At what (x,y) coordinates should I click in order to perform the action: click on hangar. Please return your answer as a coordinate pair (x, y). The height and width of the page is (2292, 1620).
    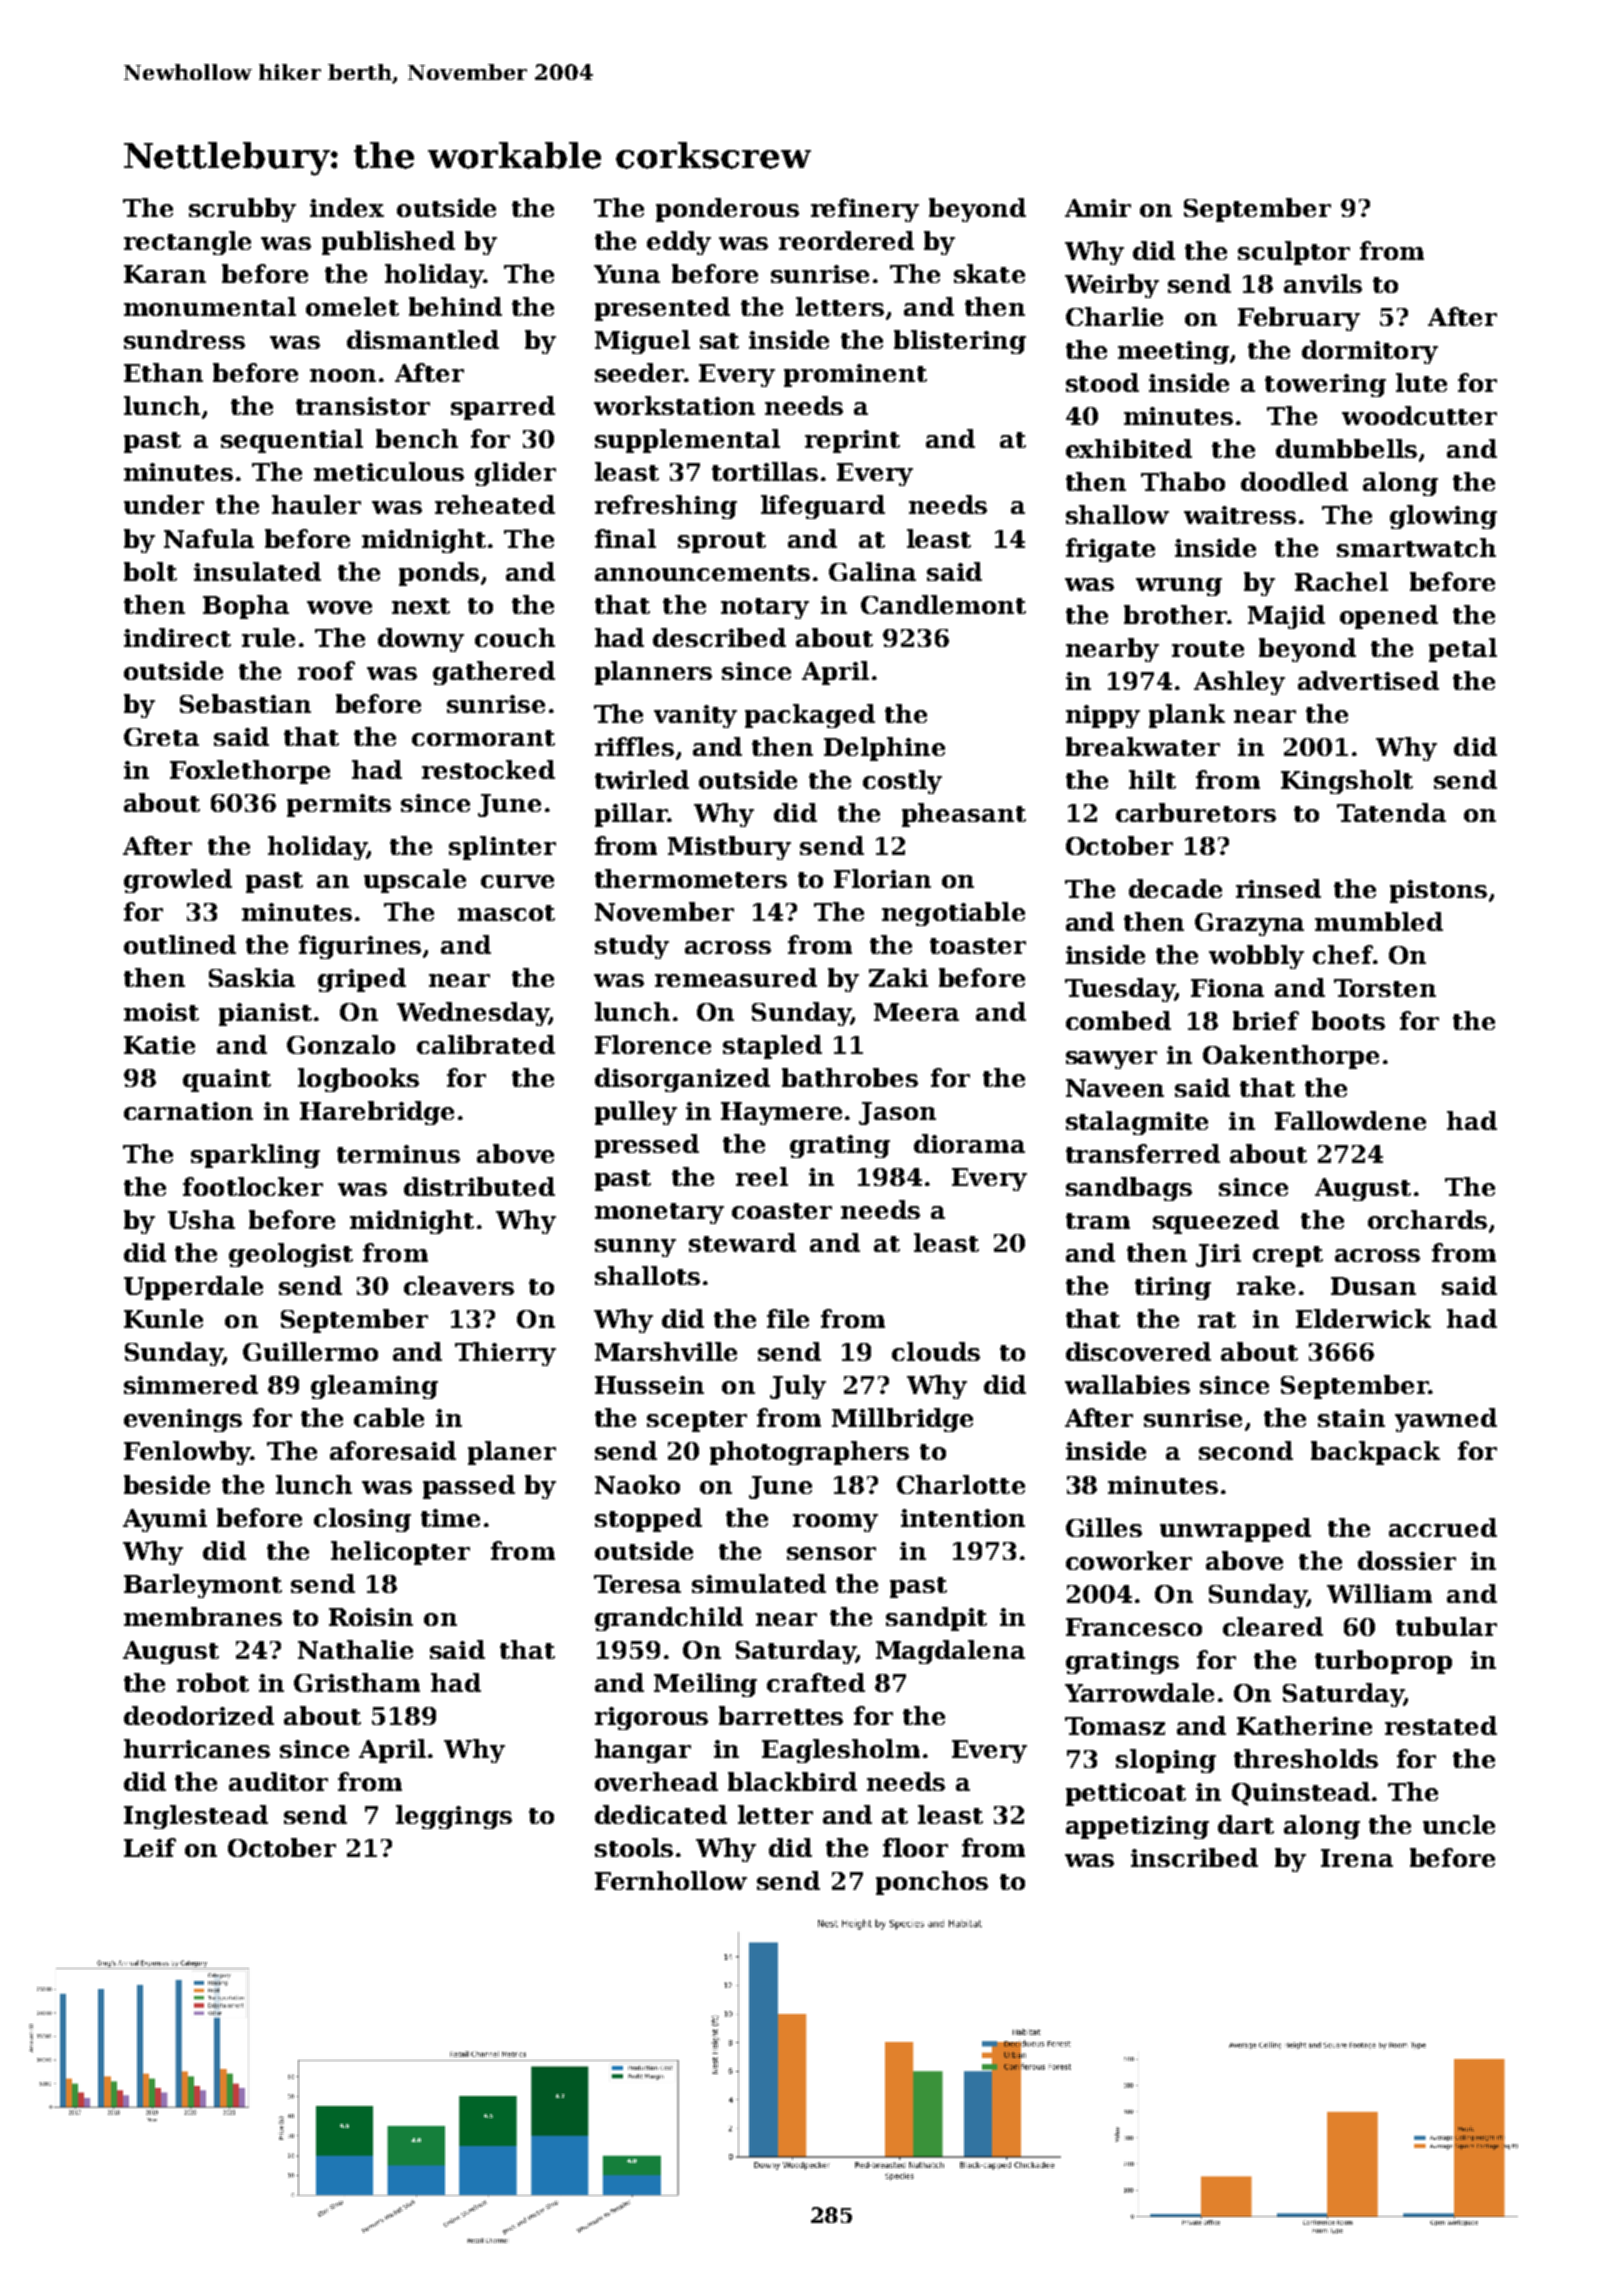
    Looking at the image, I should click on (643, 1751).
